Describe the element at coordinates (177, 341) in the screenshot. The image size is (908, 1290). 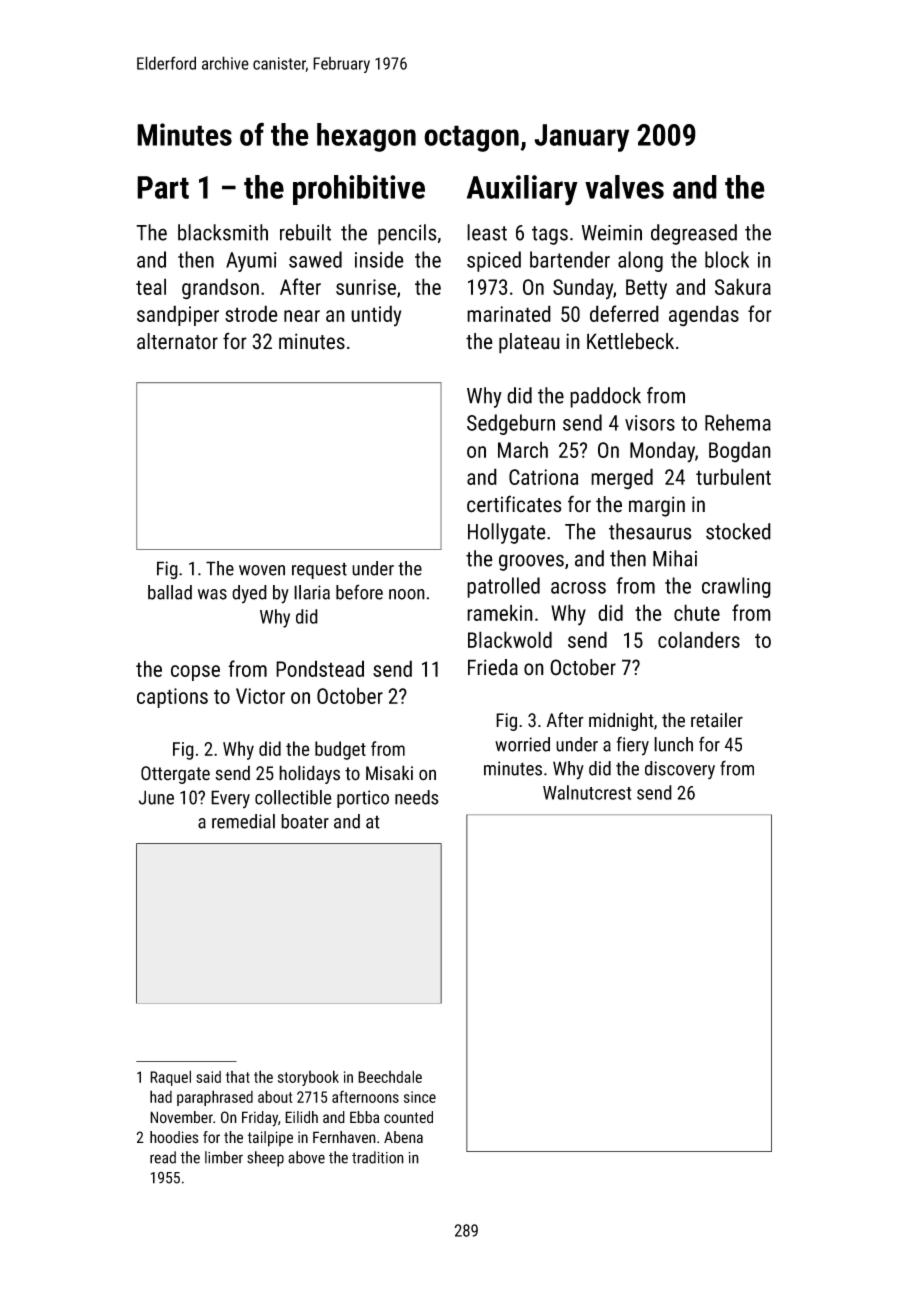
I see `alternator` at that location.
